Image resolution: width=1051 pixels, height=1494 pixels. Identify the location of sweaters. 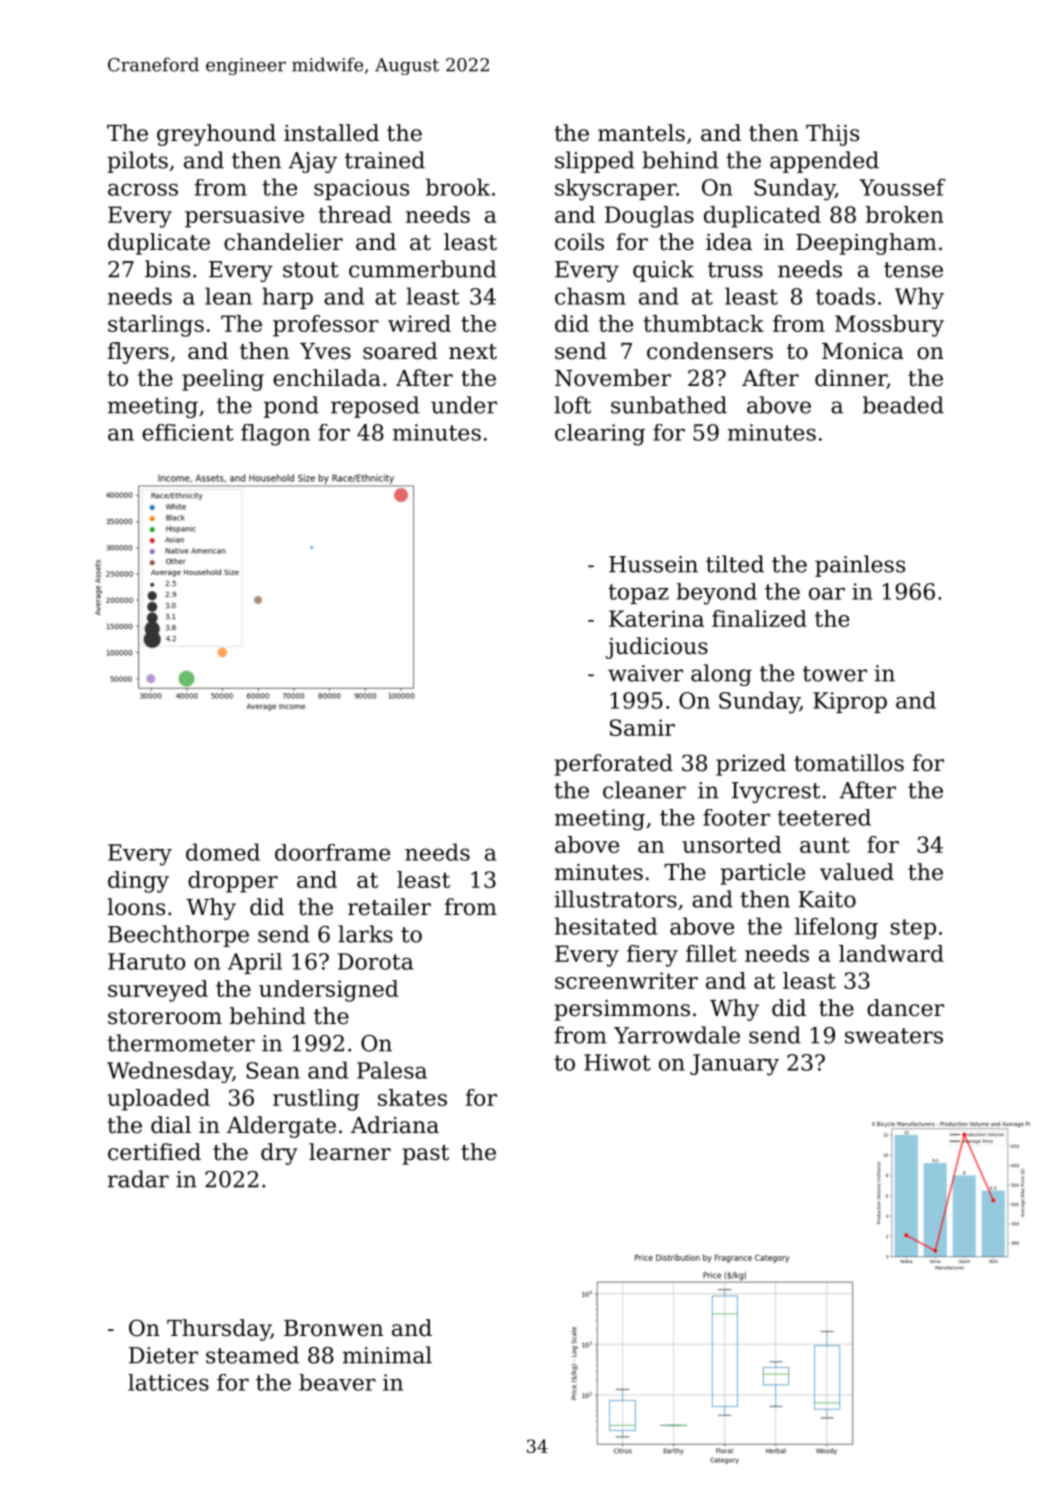
(894, 1036).
